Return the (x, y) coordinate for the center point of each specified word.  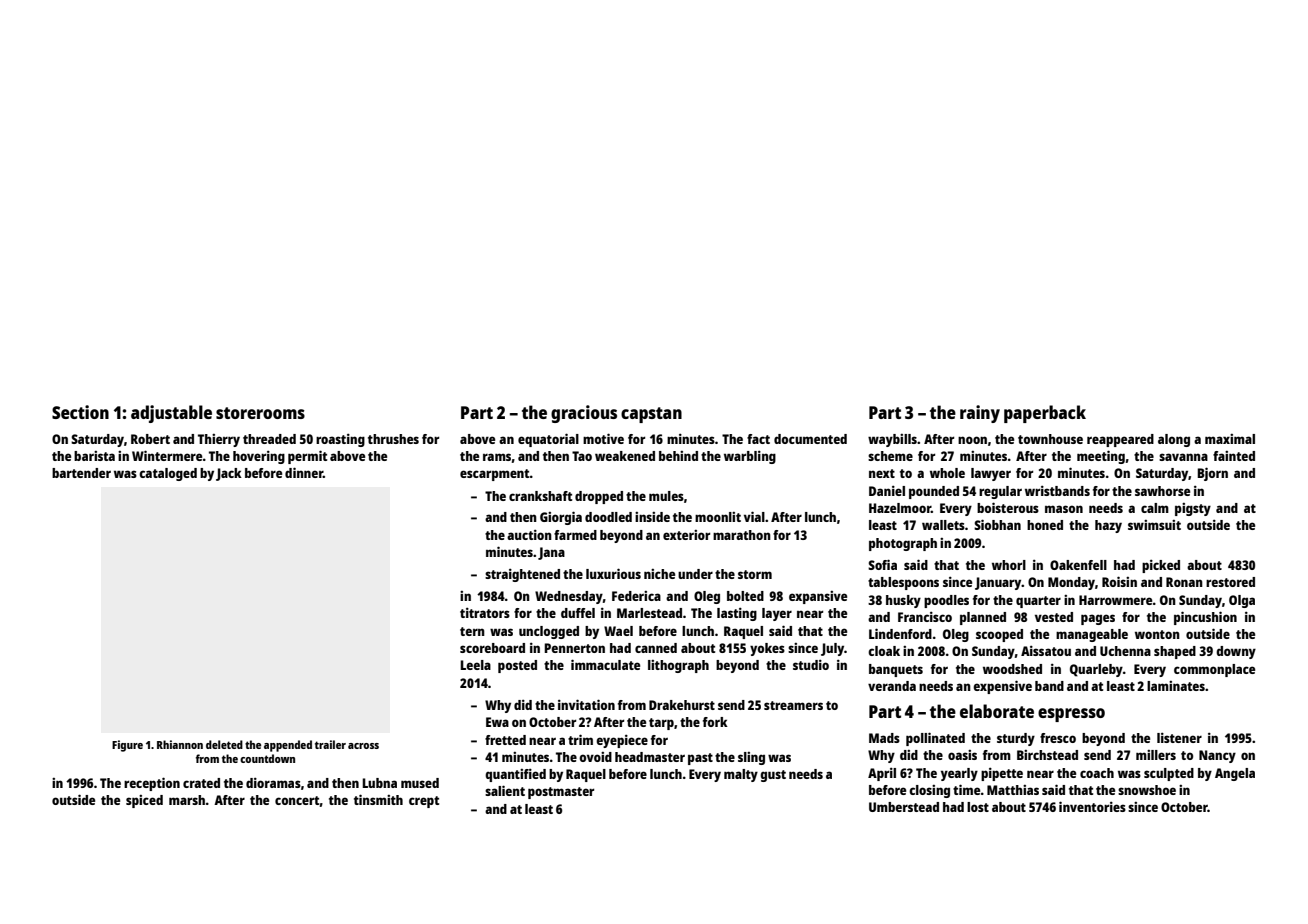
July (832, 649)
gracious (584, 414)
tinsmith (378, 799)
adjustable (171, 414)
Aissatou (1046, 651)
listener (1179, 738)
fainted (1234, 456)
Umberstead (904, 807)
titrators (485, 613)
